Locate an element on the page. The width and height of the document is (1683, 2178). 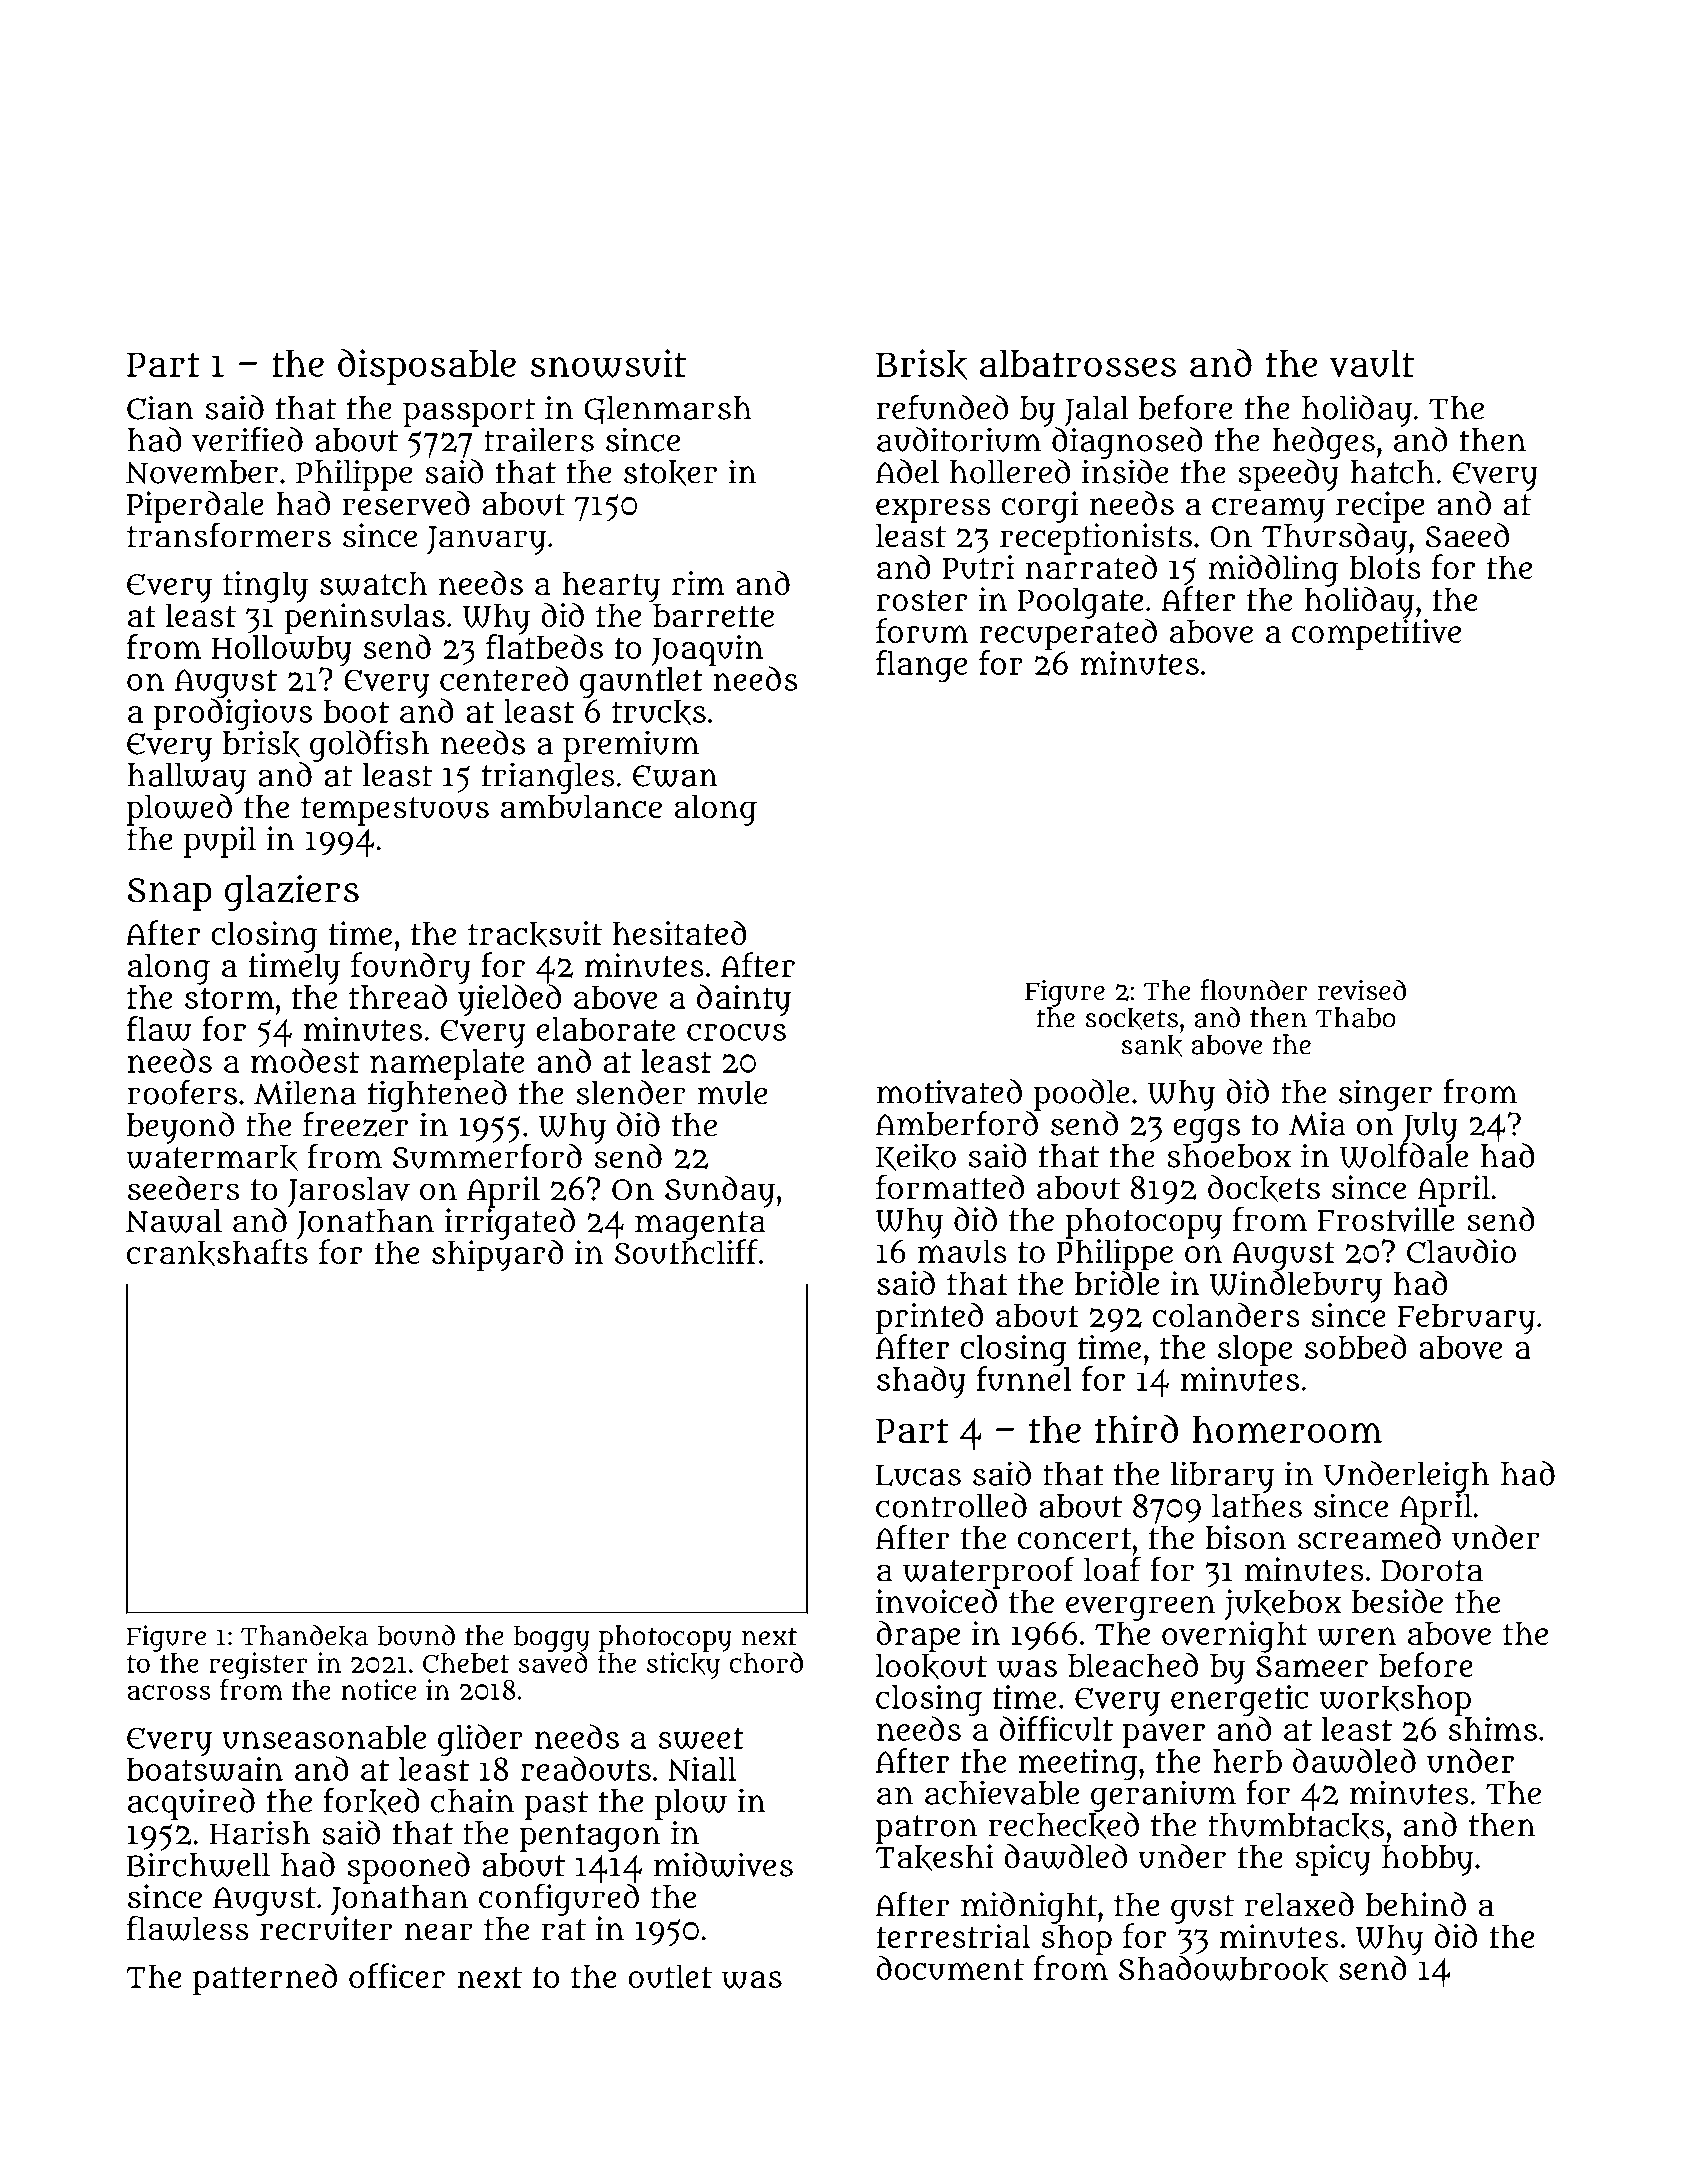
outlet is located at coordinates (670, 1976).
